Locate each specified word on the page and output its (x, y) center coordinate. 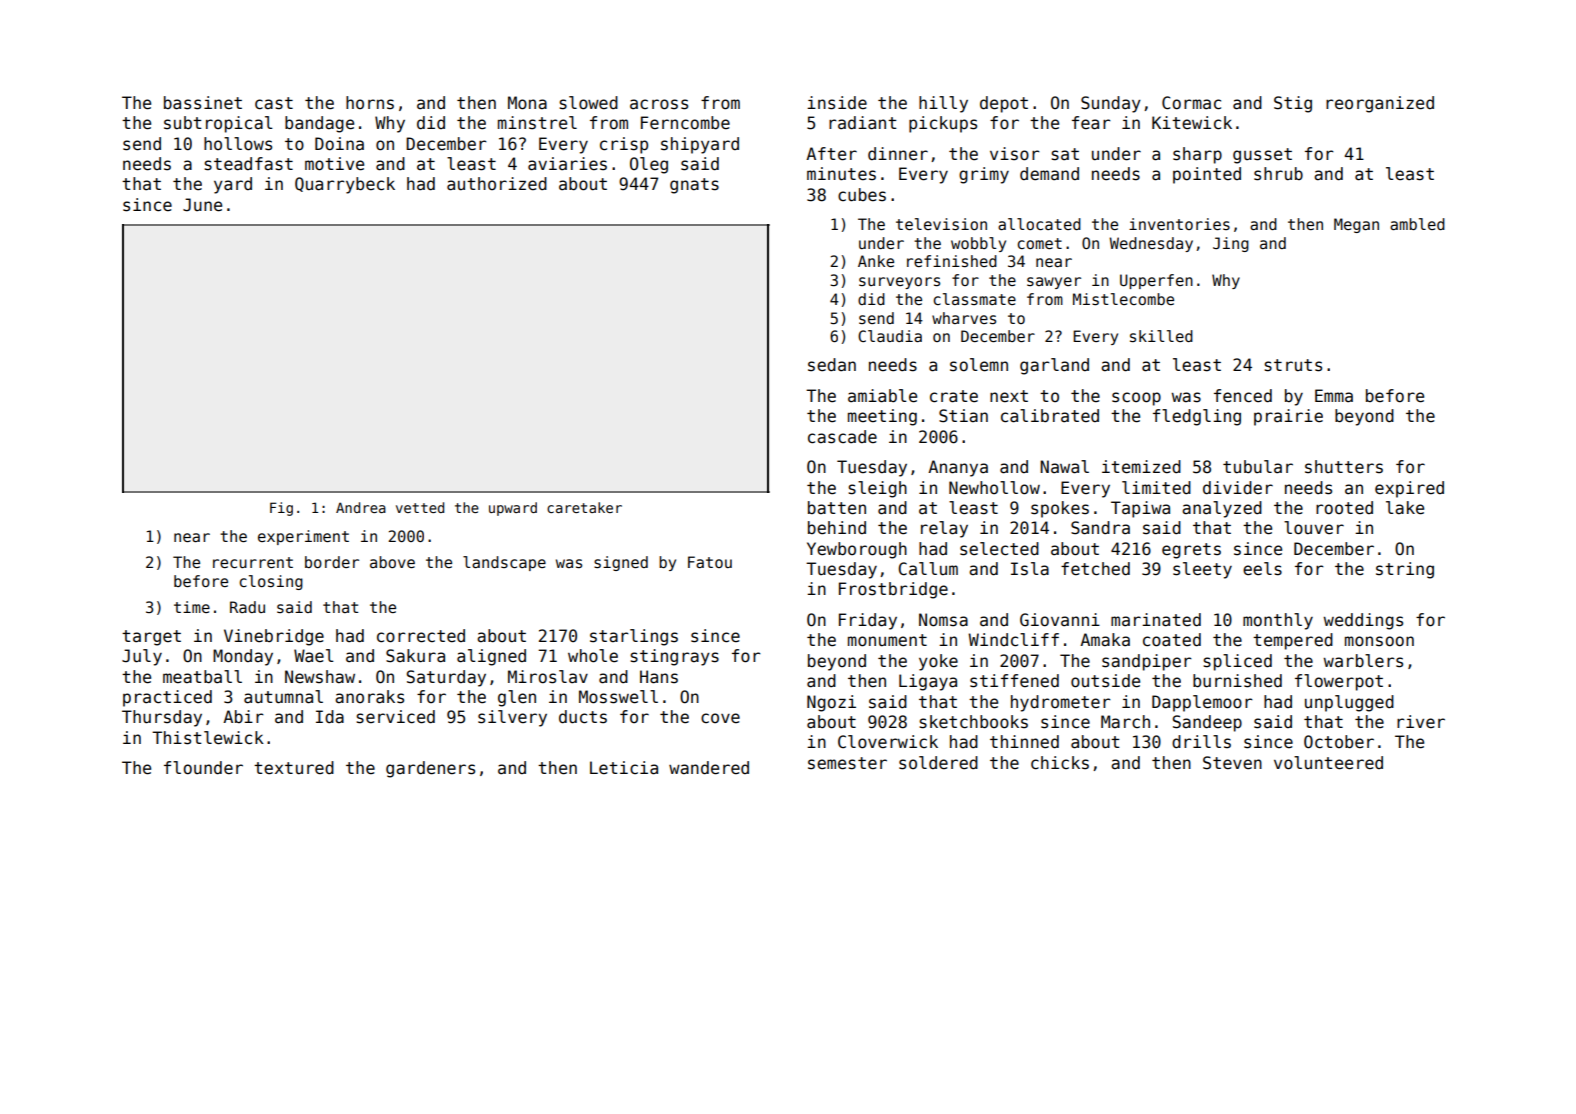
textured (294, 768)
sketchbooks (973, 722)
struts (1293, 365)
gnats (694, 186)
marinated (1156, 620)
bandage (319, 124)
